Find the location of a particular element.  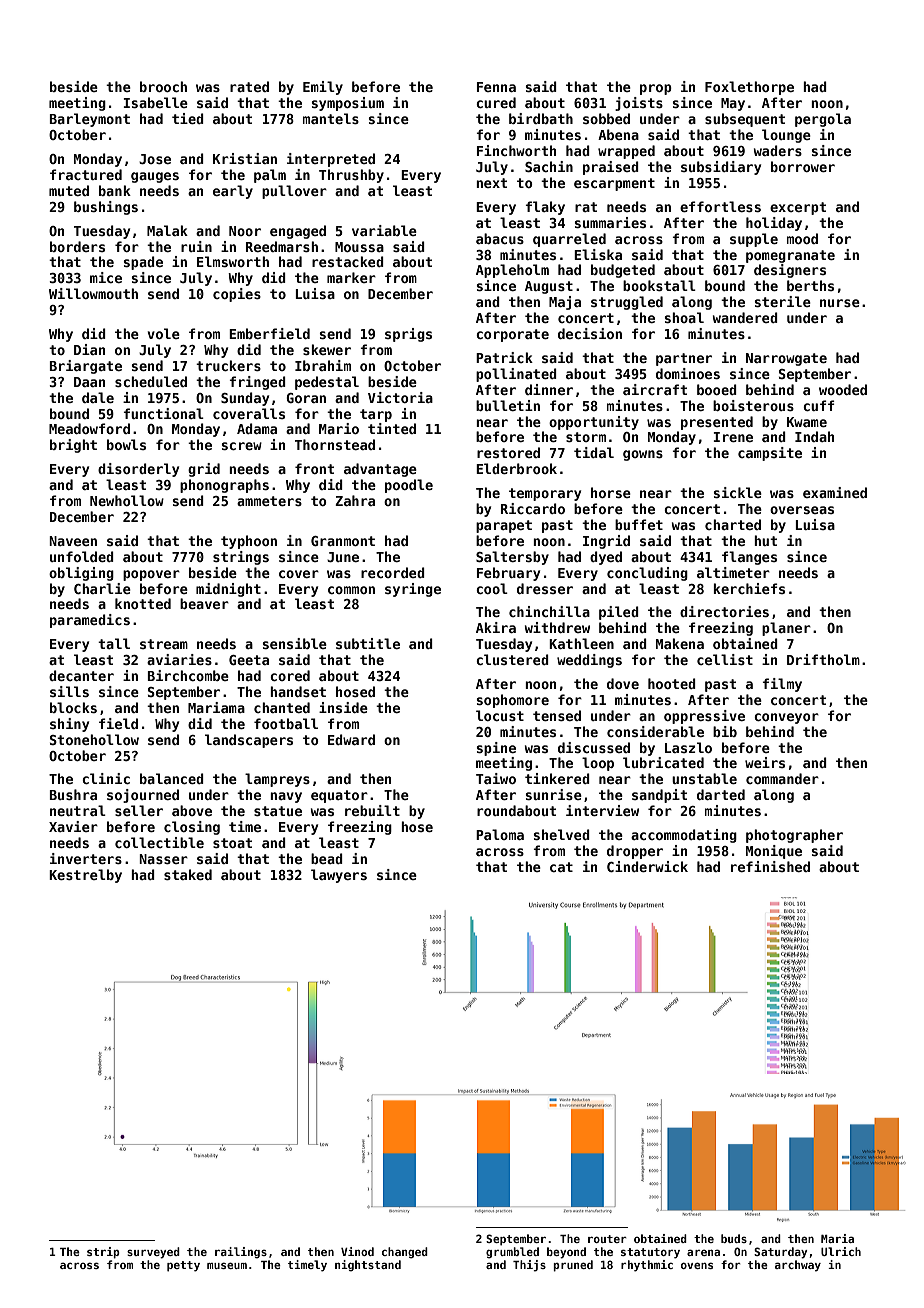

fractured is located at coordinates (86, 174).
